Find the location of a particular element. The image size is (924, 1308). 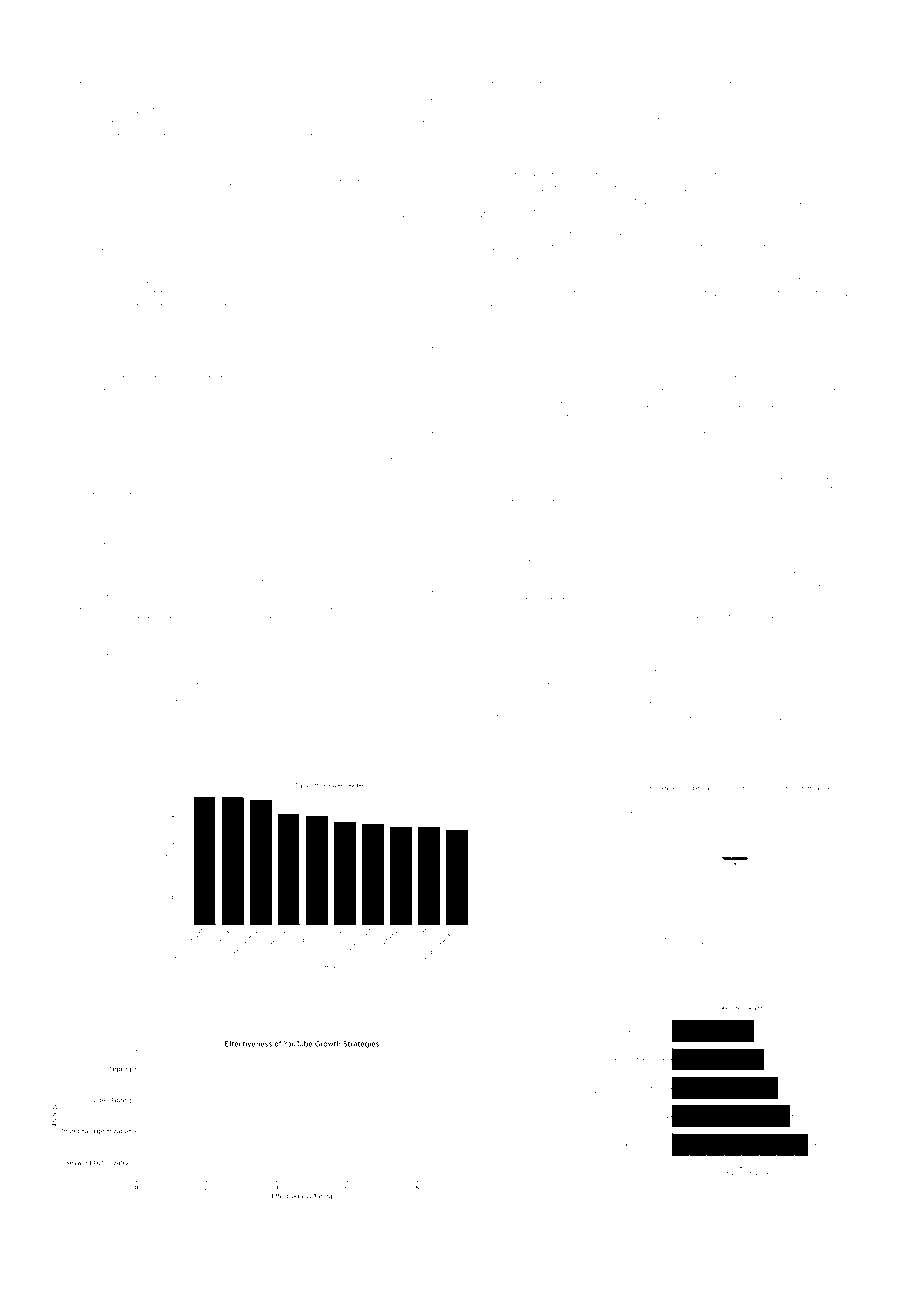

athlete is located at coordinates (512, 632).
